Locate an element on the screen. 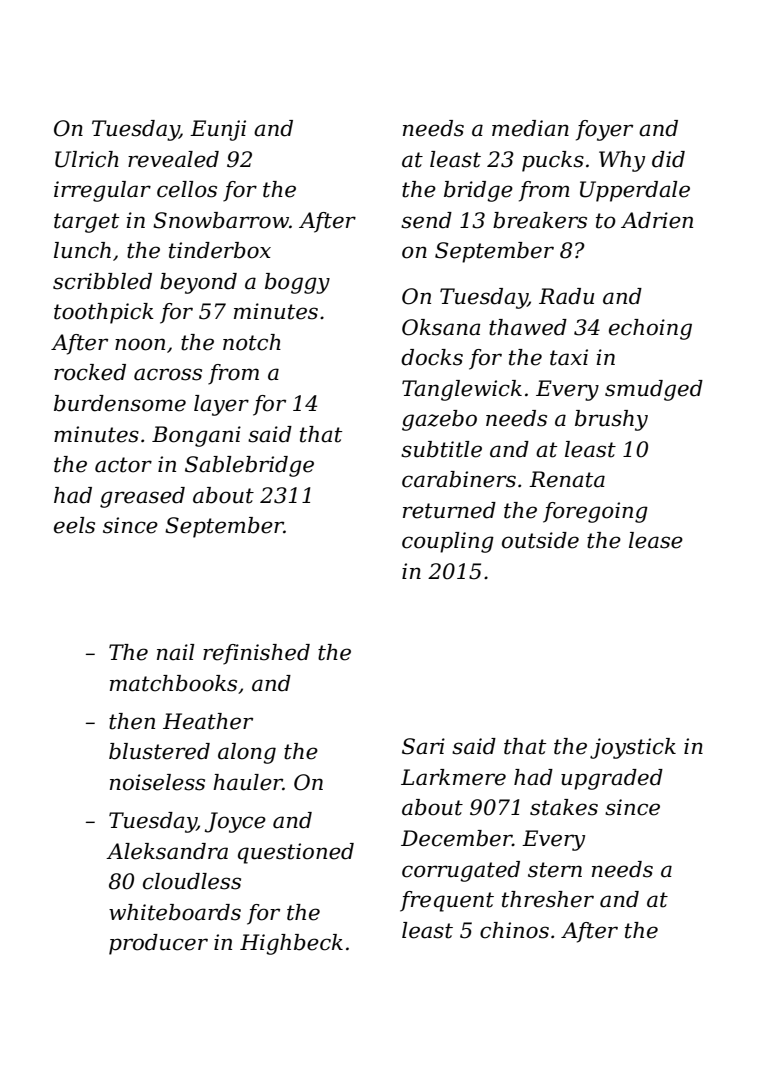 The image size is (758, 1075). did is located at coordinates (668, 159).
